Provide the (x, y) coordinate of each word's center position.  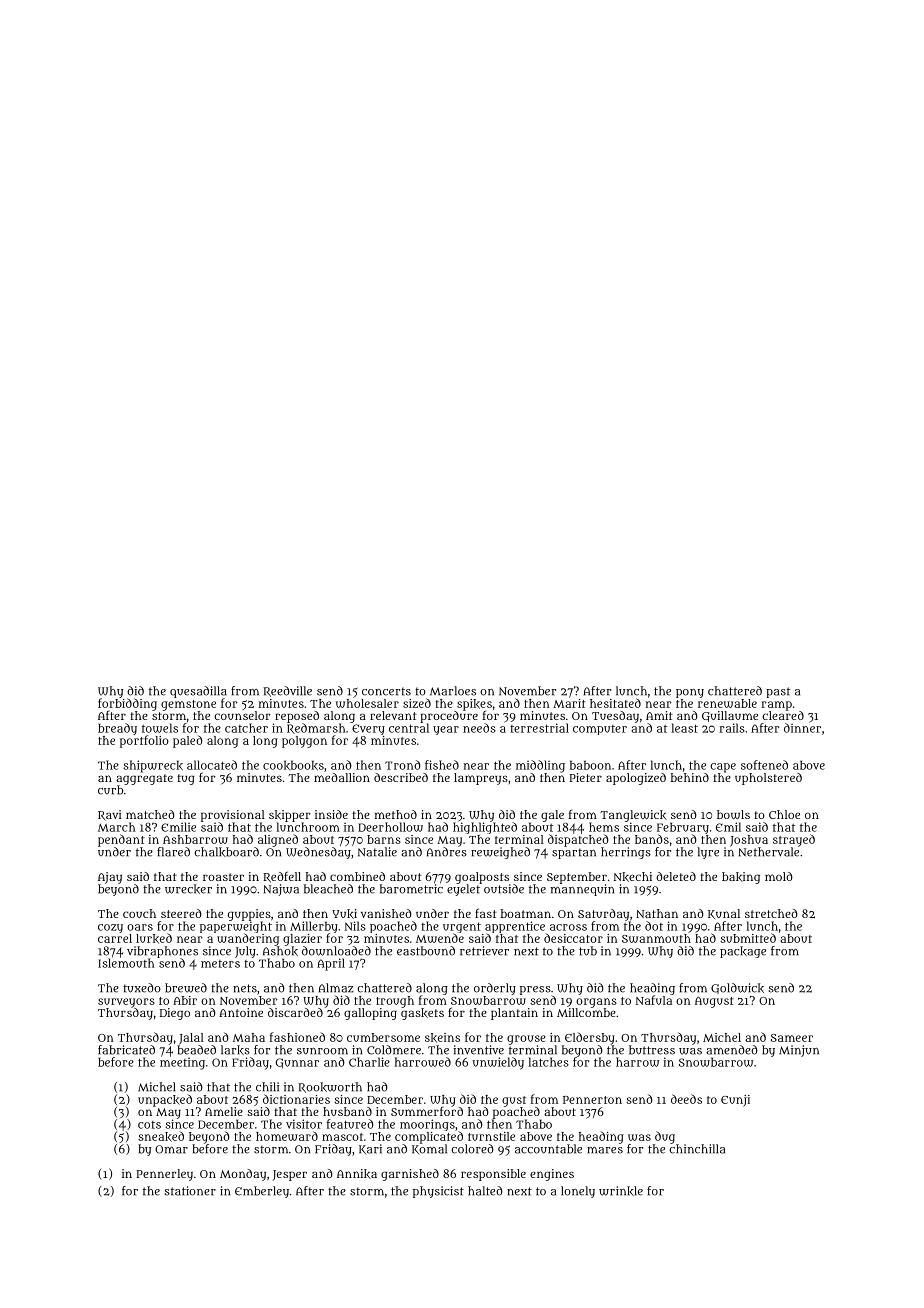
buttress (652, 1050)
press (535, 990)
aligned (278, 840)
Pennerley (165, 1175)
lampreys (481, 779)
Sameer (792, 1038)
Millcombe (586, 1012)
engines (552, 1175)
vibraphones (162, 952)
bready (117, 729)
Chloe (784, 814)
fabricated (126, 1050)
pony (690, 693)
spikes (474, 705)
